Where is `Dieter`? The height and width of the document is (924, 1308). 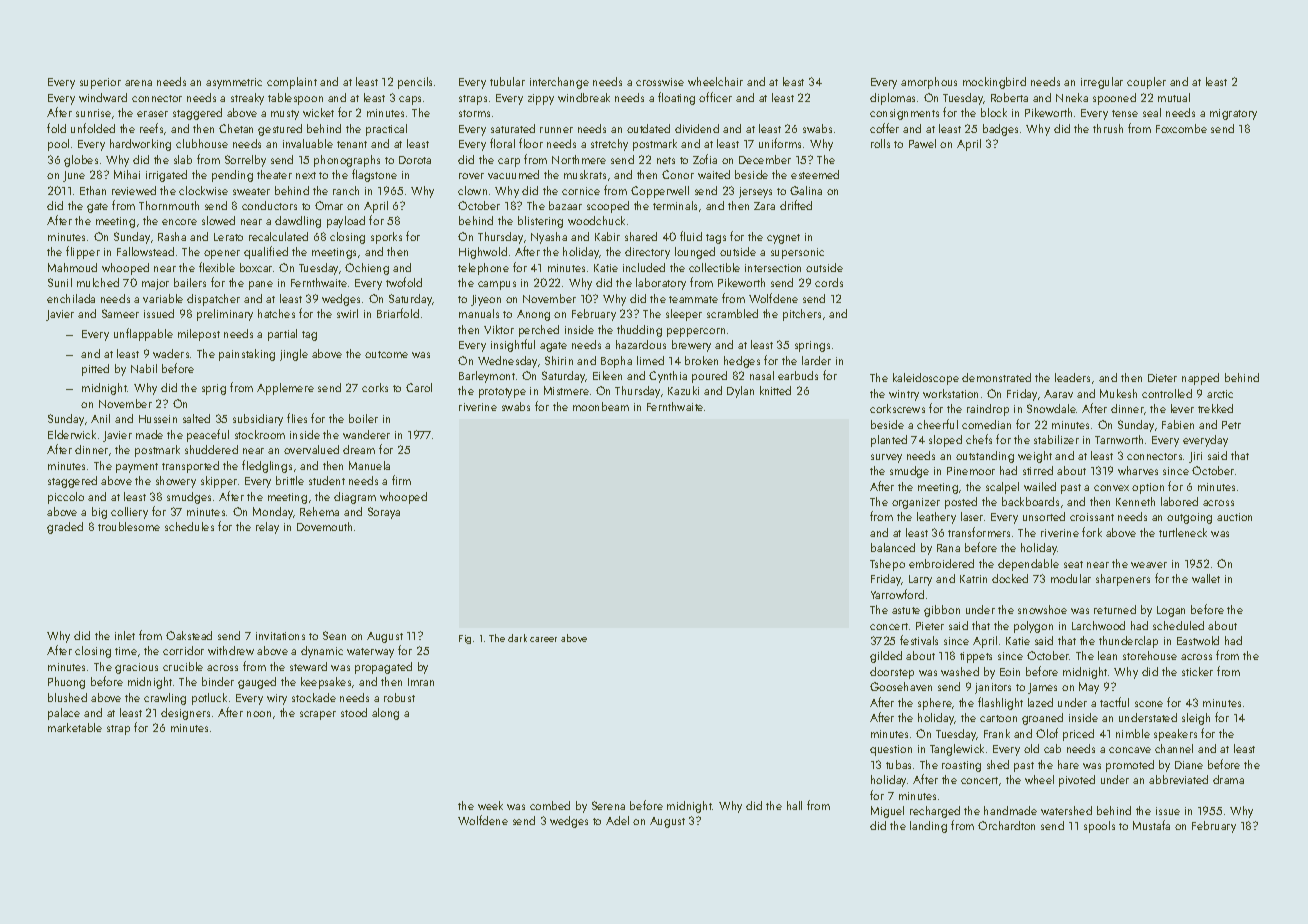
Dieter is located at coordinates (1162, 378).
